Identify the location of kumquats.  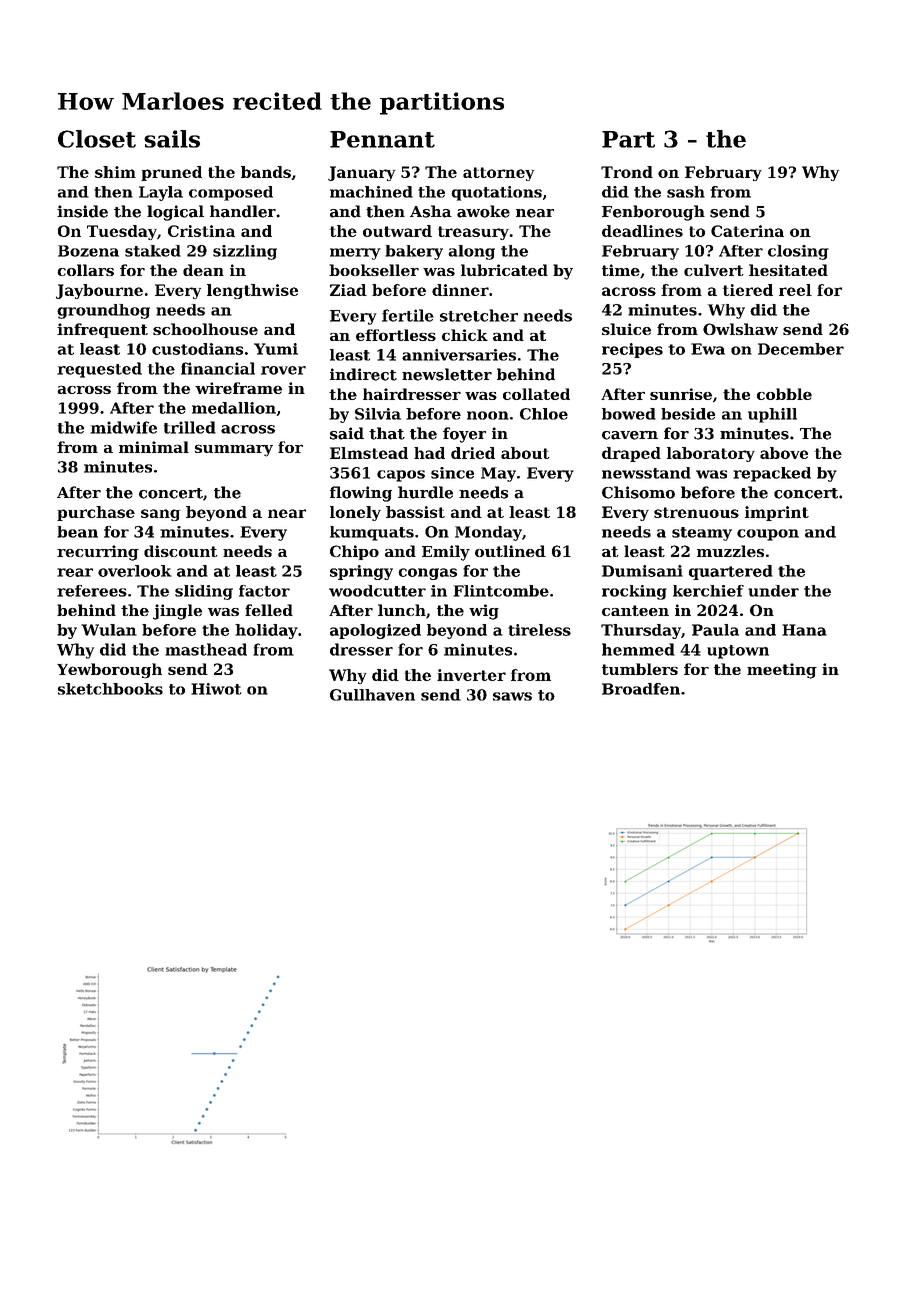
(372, 533).
